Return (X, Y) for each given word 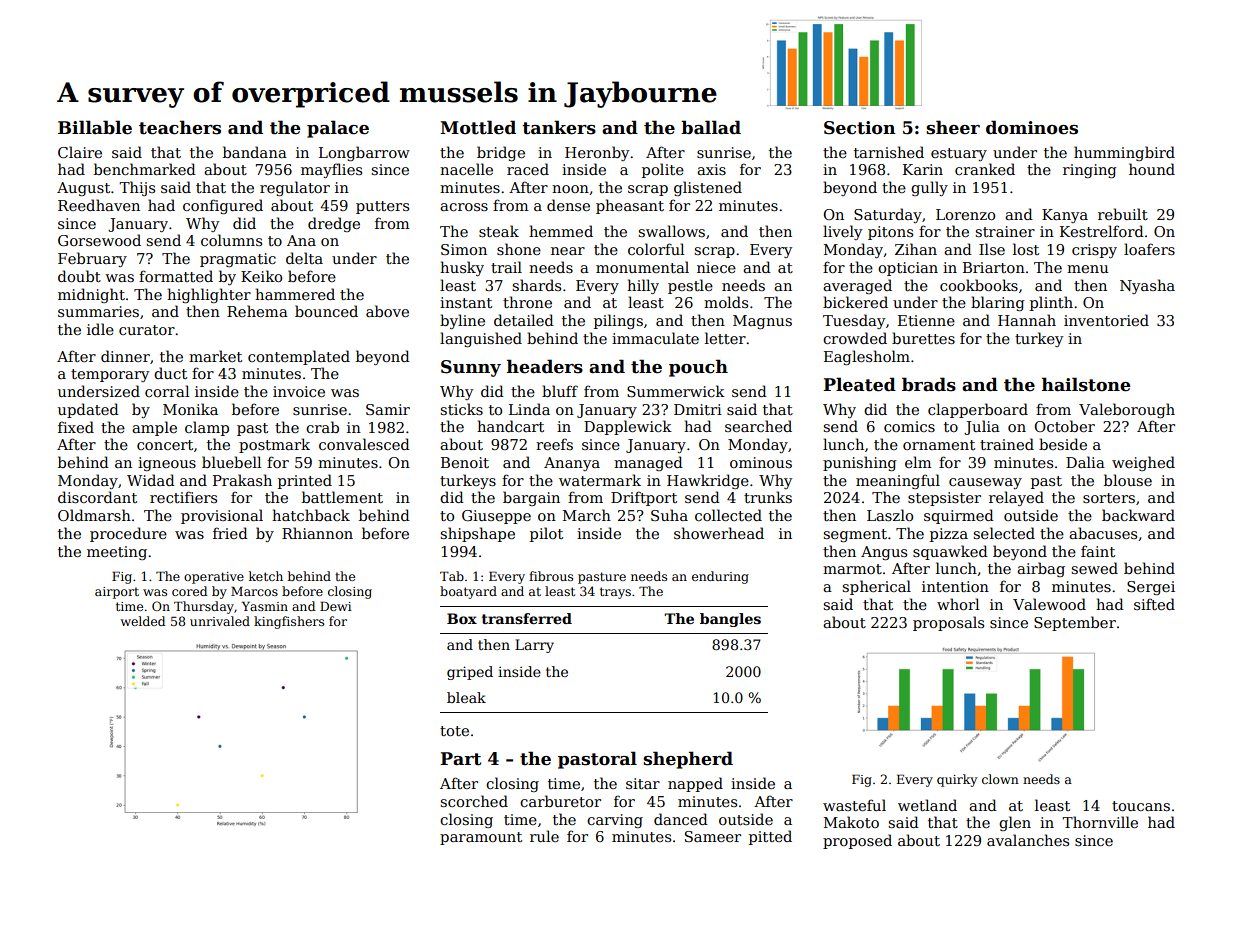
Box (462, 618)
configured (223, 206)
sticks (461, 409)
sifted (1154, 604)
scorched (474, 801)
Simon (464, 249)
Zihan (916, 249)
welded (143, 621)
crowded (855, 338)
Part (460, 759)
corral (167, 391)
